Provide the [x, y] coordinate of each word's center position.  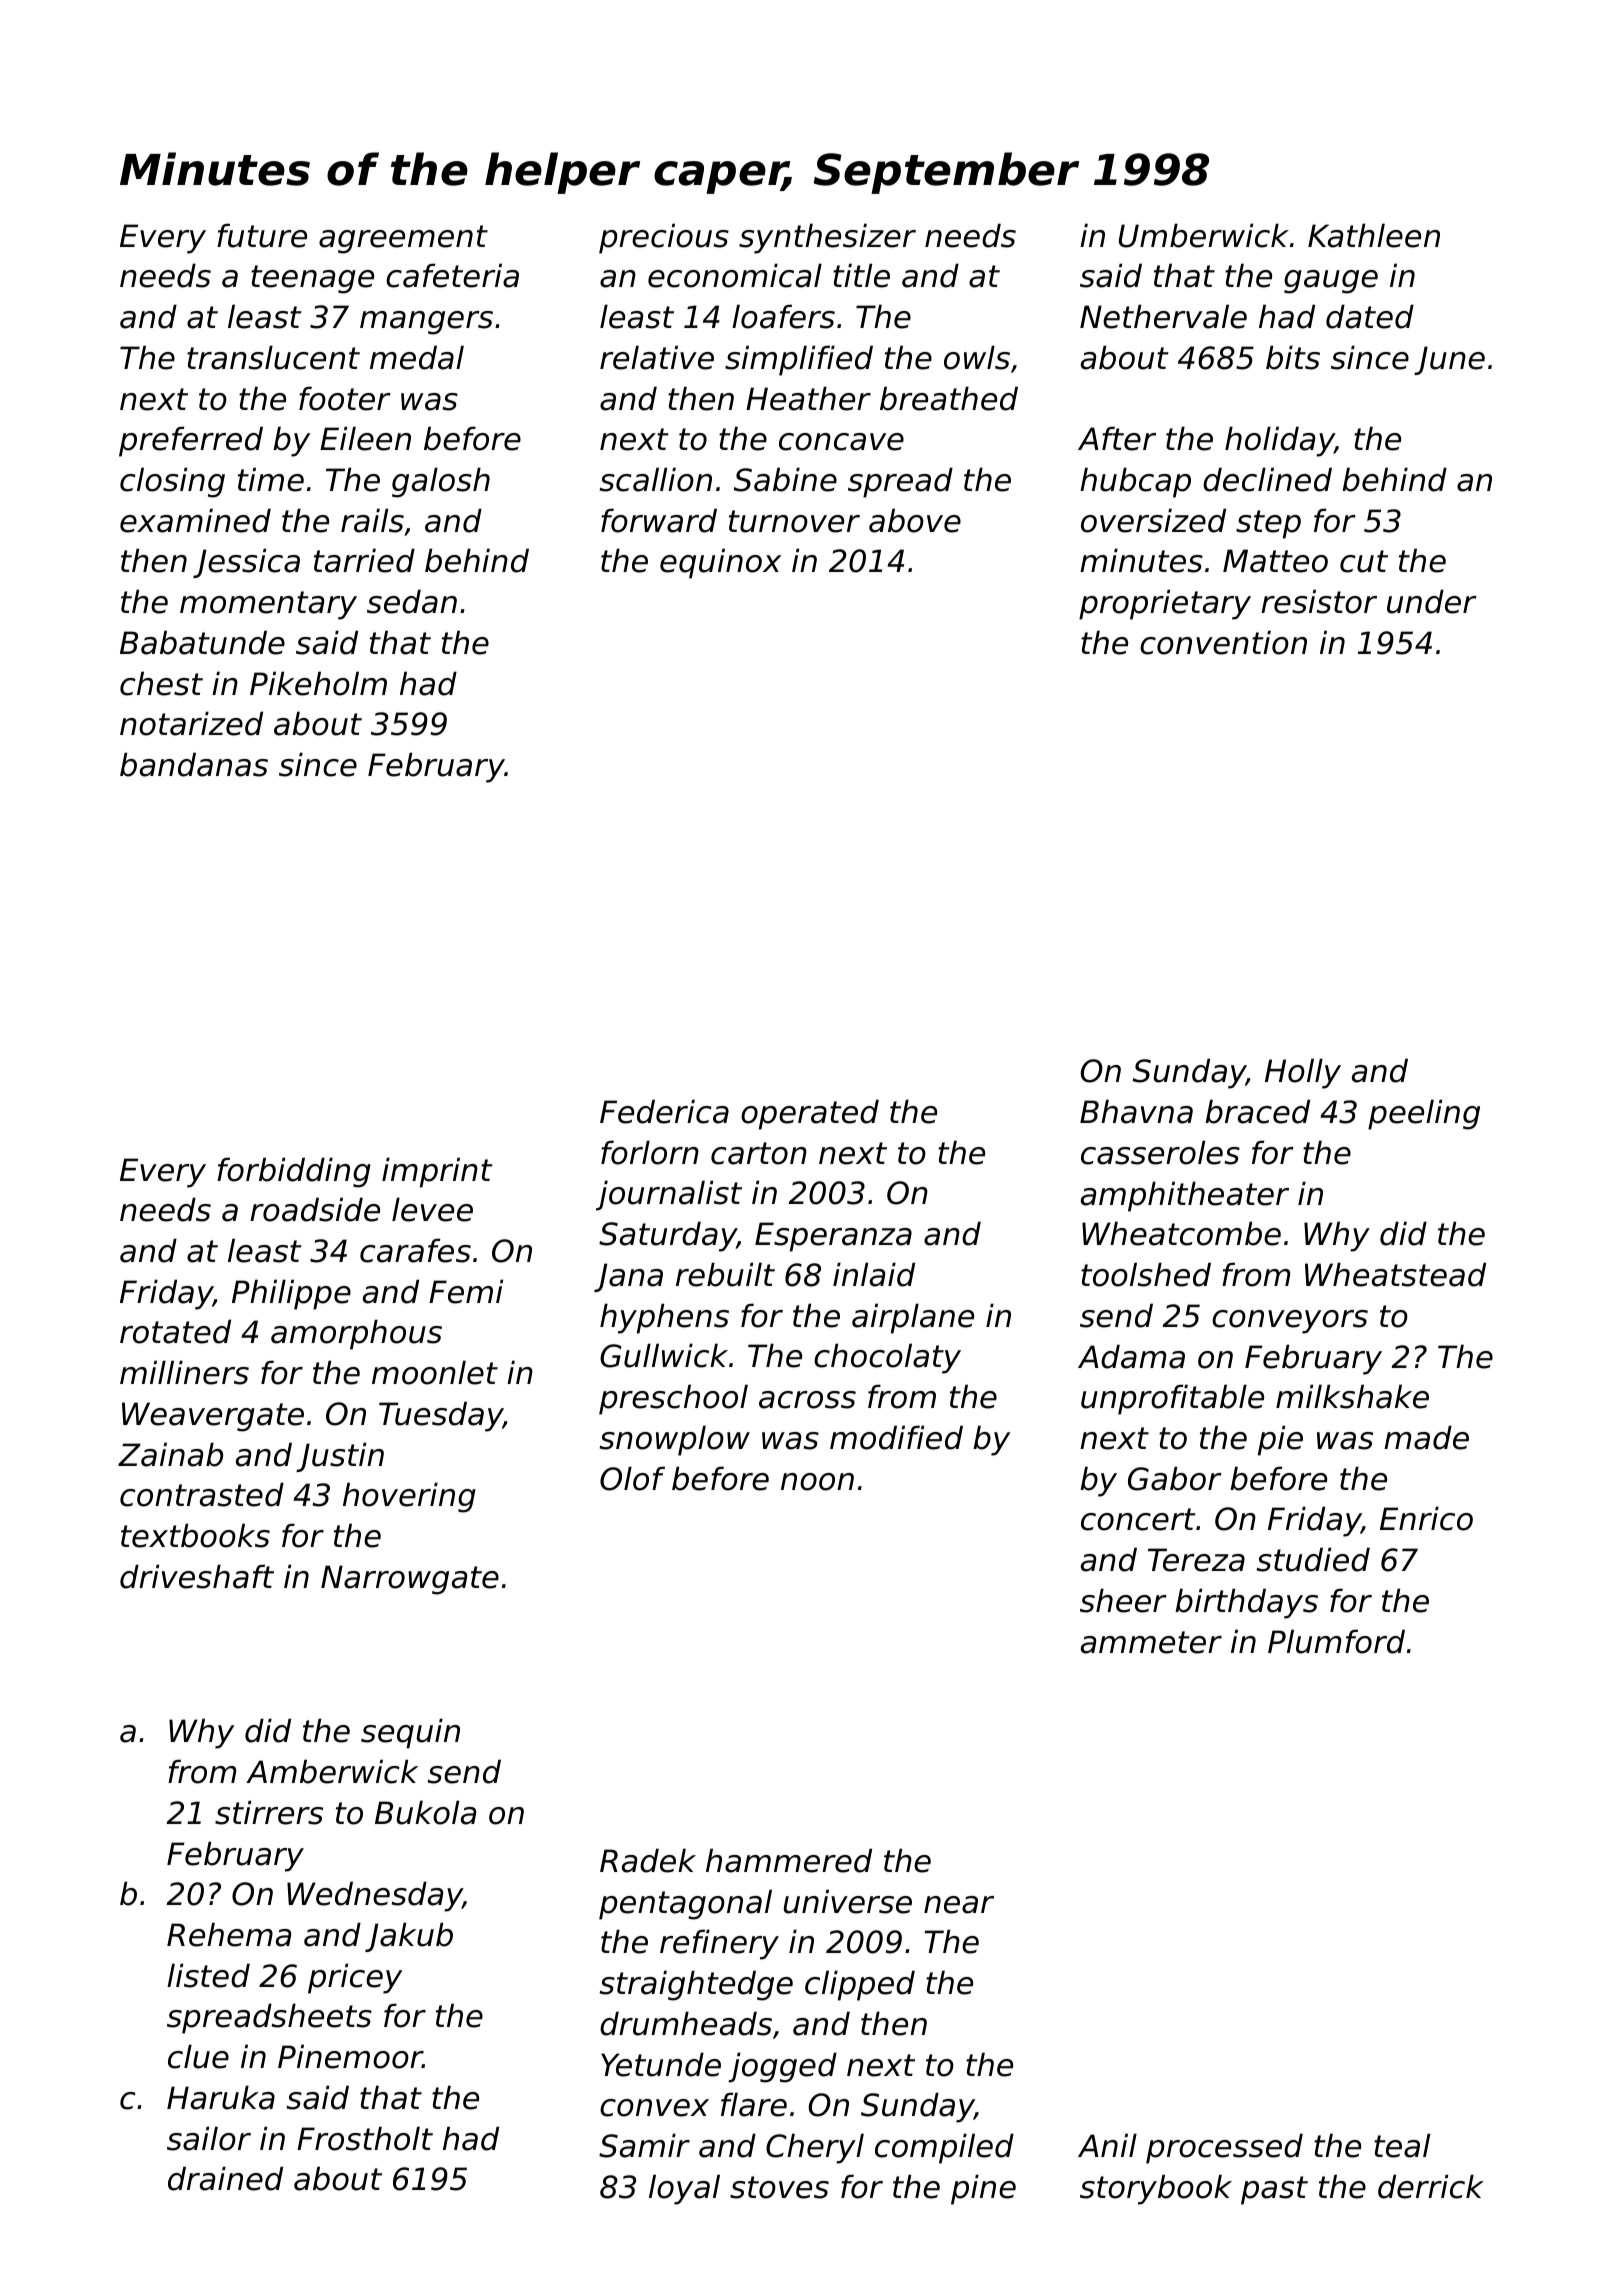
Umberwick [1204, 235]
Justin [340, 1457]
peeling [1424, 1114]
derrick [1431, 2186]
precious [664, 238]
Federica [664, 1111]
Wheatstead [1395, 1274]
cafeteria [452, 275]
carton [759, 1153]
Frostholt [365, 2138]
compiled [944, 2148]
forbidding [294, 1172]
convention [1223, 642]
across [807, 1400]
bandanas [194, 764]
